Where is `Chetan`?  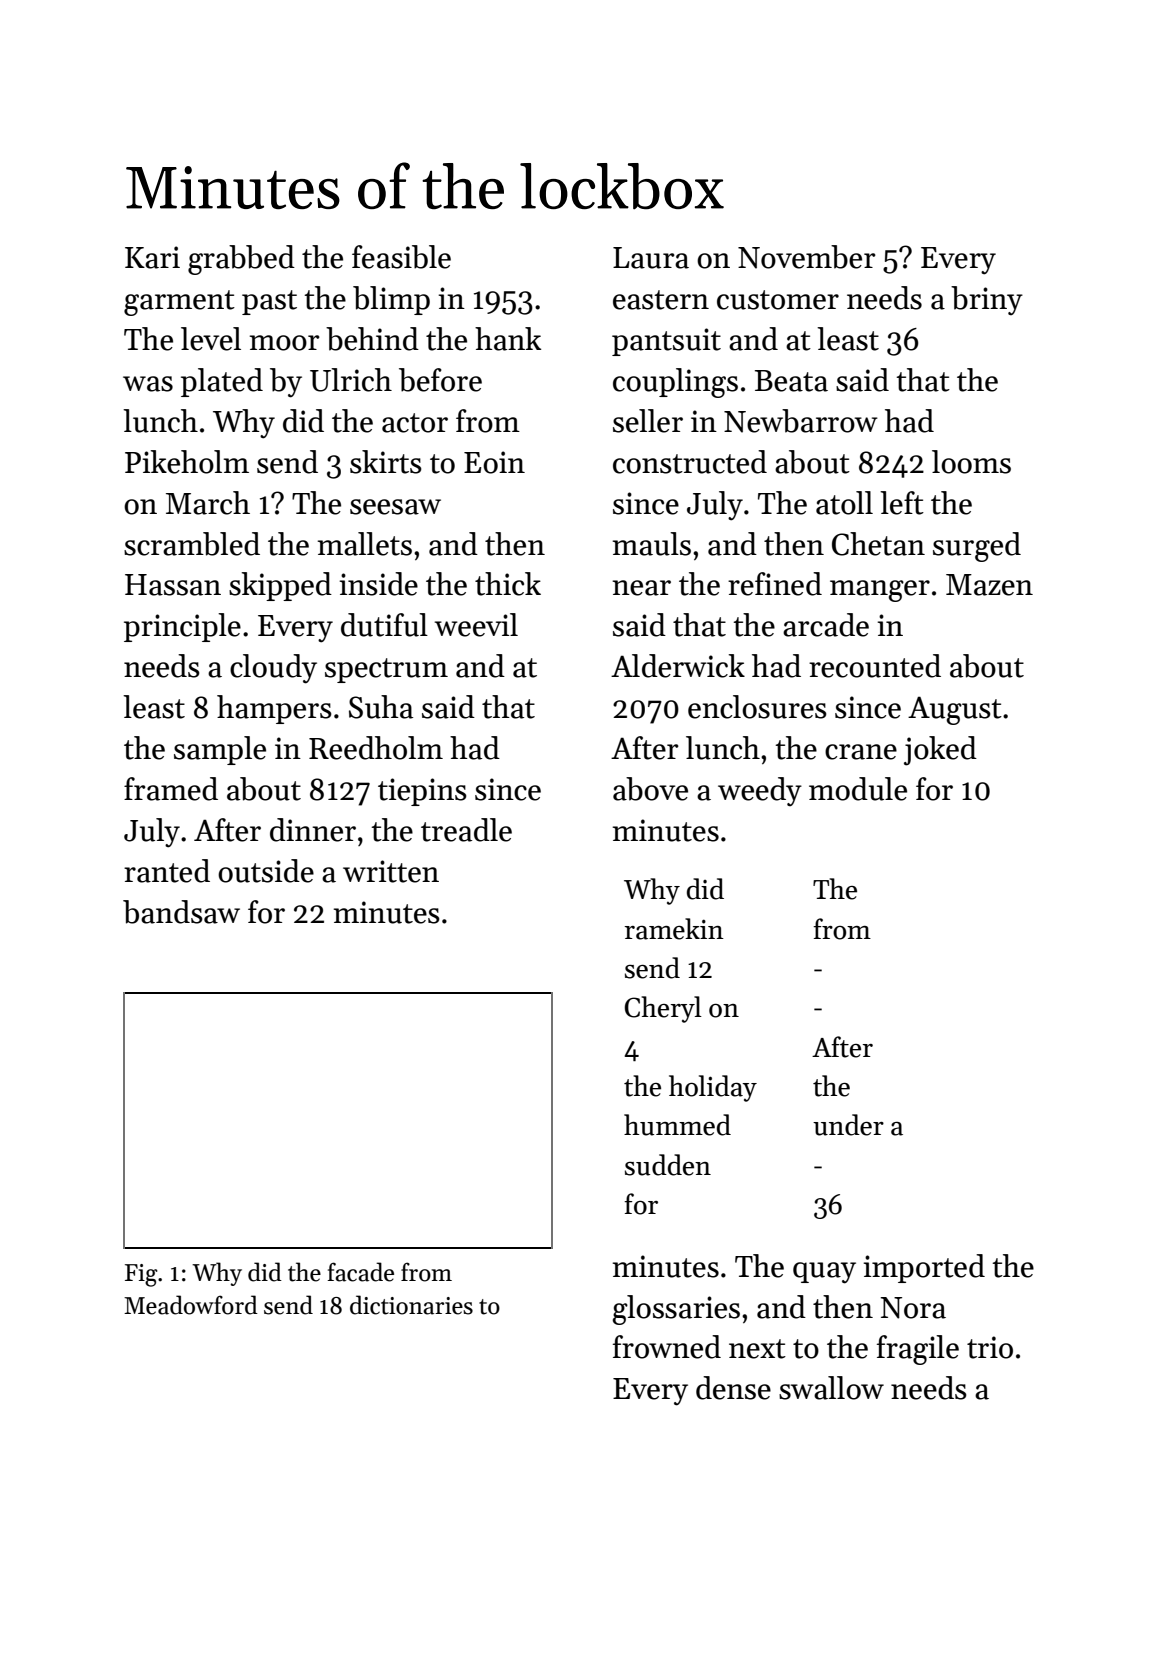 Chetan is located at coordinates (878, 544).
